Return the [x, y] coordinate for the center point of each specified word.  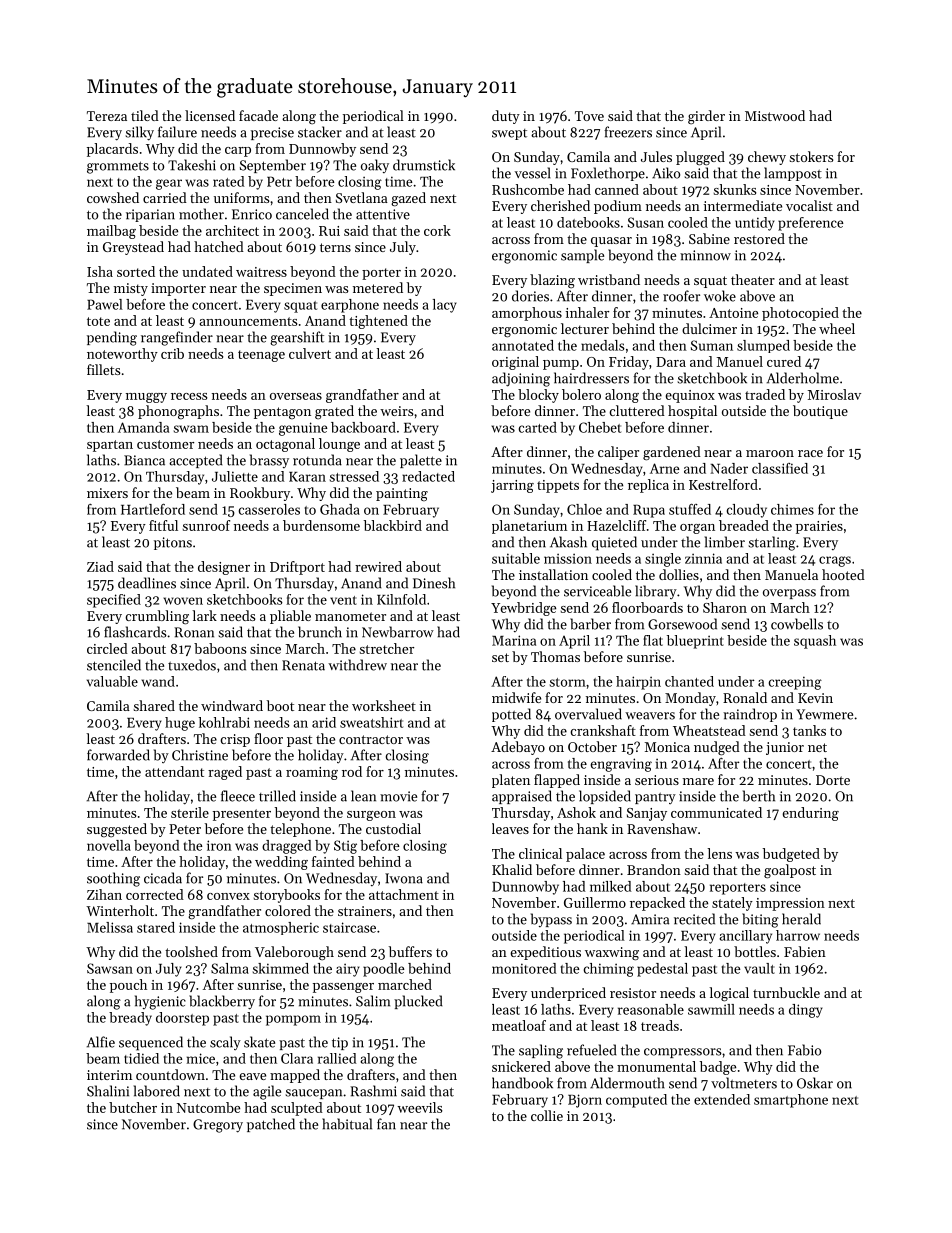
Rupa [649, 511]
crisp [235, 740]
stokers [811, 156]
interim [109, 1075]
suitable [516, 558]
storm [568, 682]
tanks [809, 730]
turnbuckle [786, 992]
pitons [173, 543]
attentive [383, 214]
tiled [145, 115]
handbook [522, 1083]
